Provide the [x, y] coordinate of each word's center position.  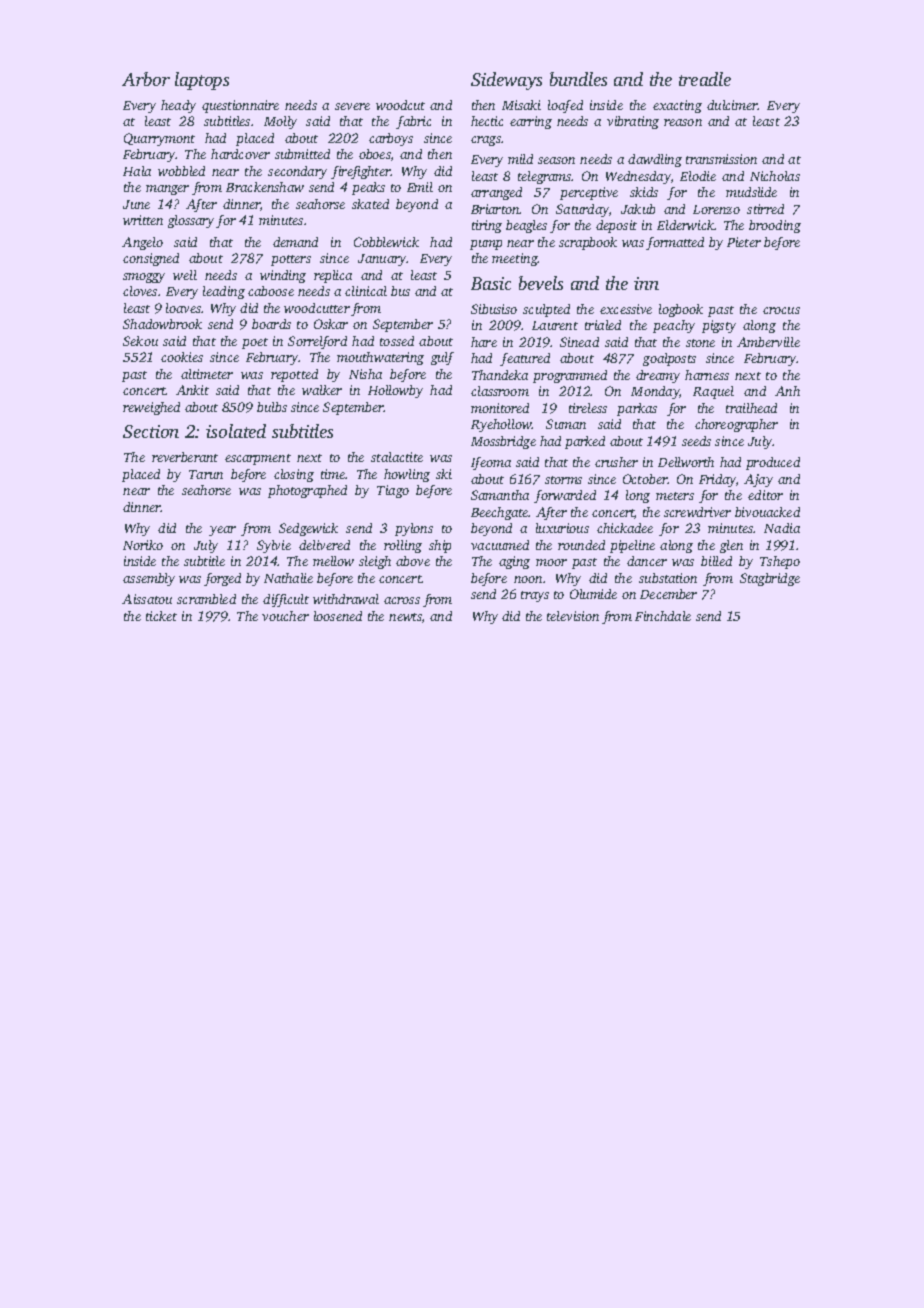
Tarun [206, 474]
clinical [366, 291]
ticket [161, 616]
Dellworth [686, 462]
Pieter [744, 242]
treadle [705, 79]
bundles [578, 79]
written [143, 220]
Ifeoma [491, 463]
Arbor [146, 79]
